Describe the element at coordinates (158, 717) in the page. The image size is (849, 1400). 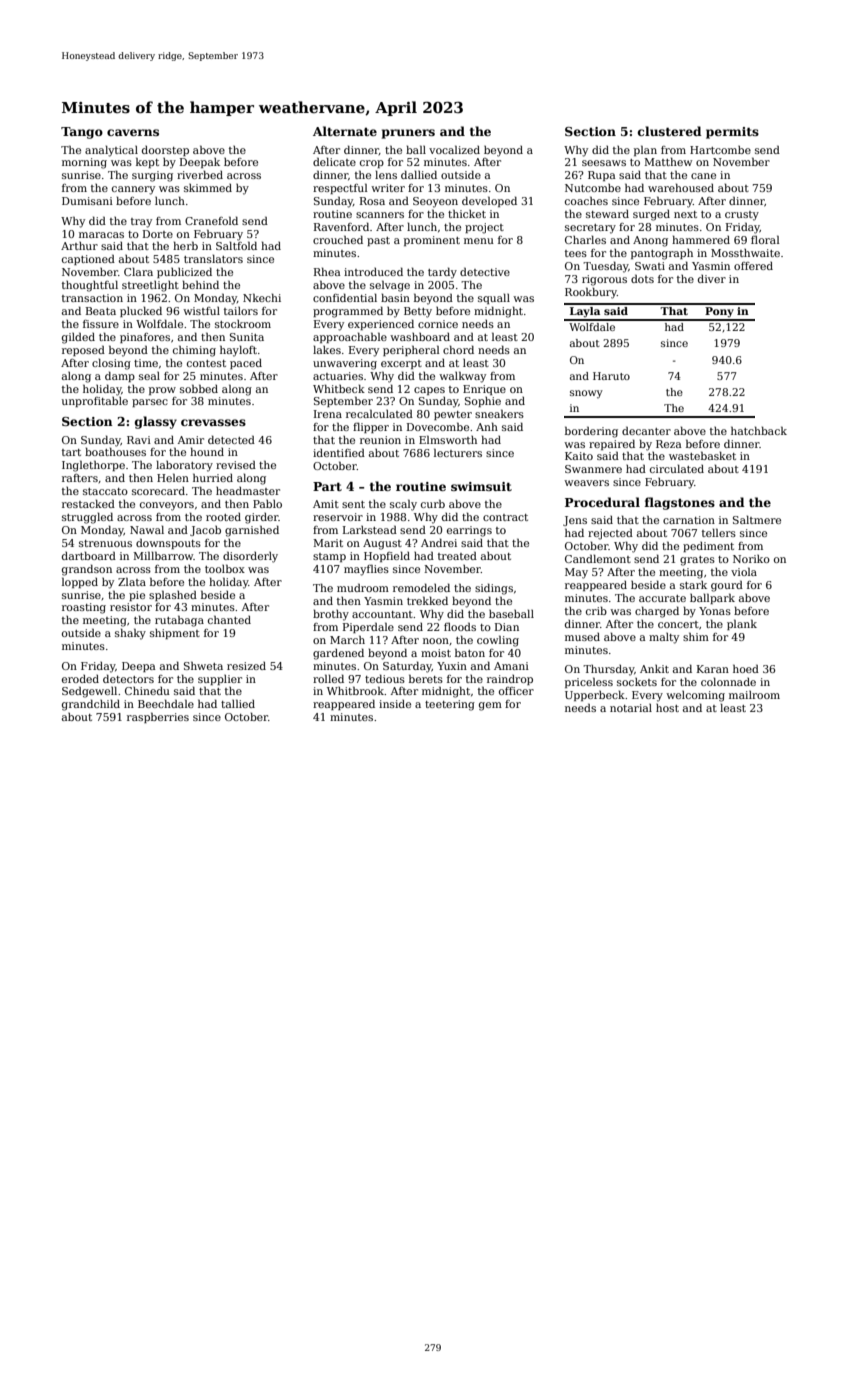
I see `raspberries` at that location.
